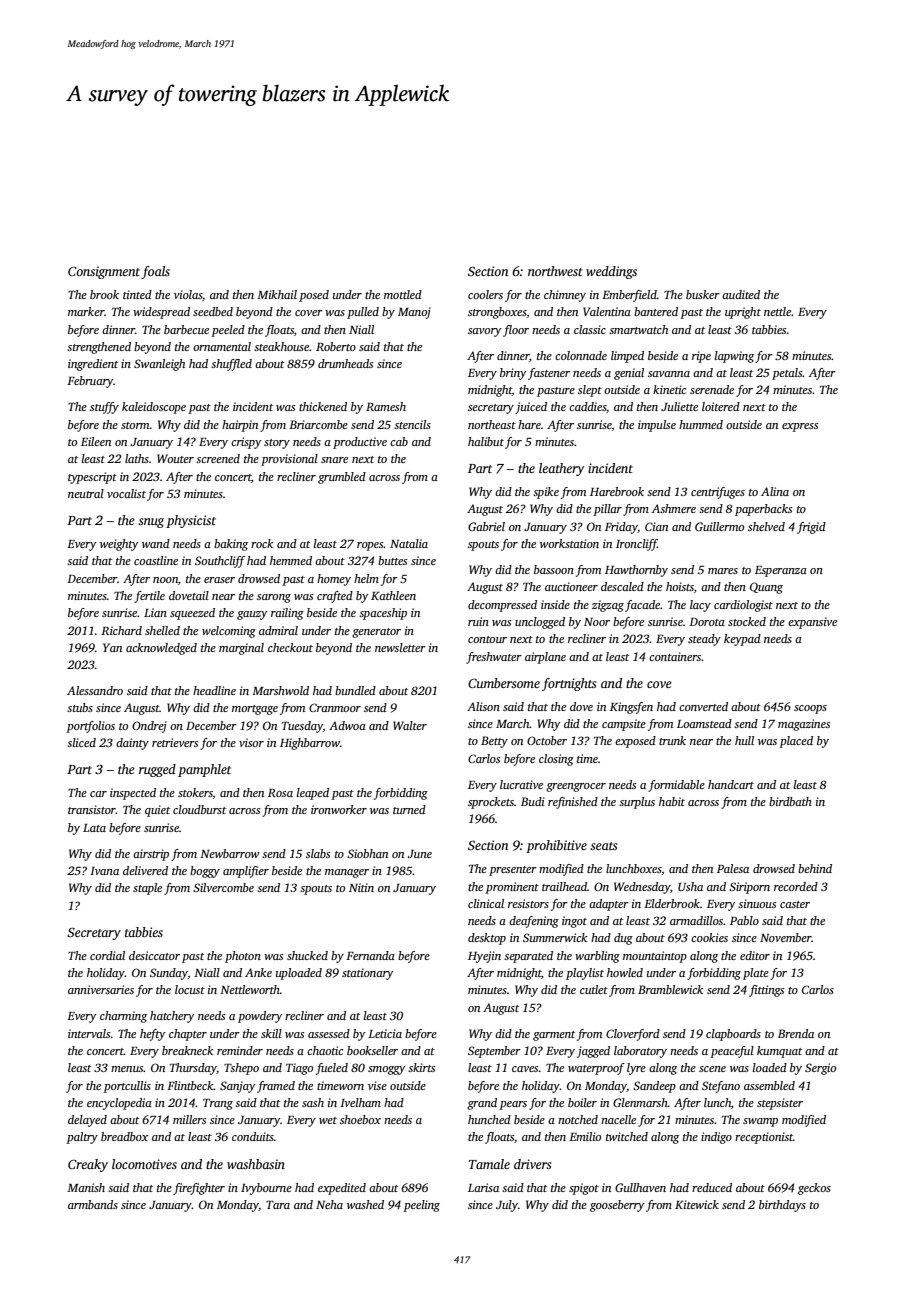 The image size is (908, 1316). What do you see at coordinates (126, 493) in the document?
I see `vocalist` at bounding box center [126, 493].
